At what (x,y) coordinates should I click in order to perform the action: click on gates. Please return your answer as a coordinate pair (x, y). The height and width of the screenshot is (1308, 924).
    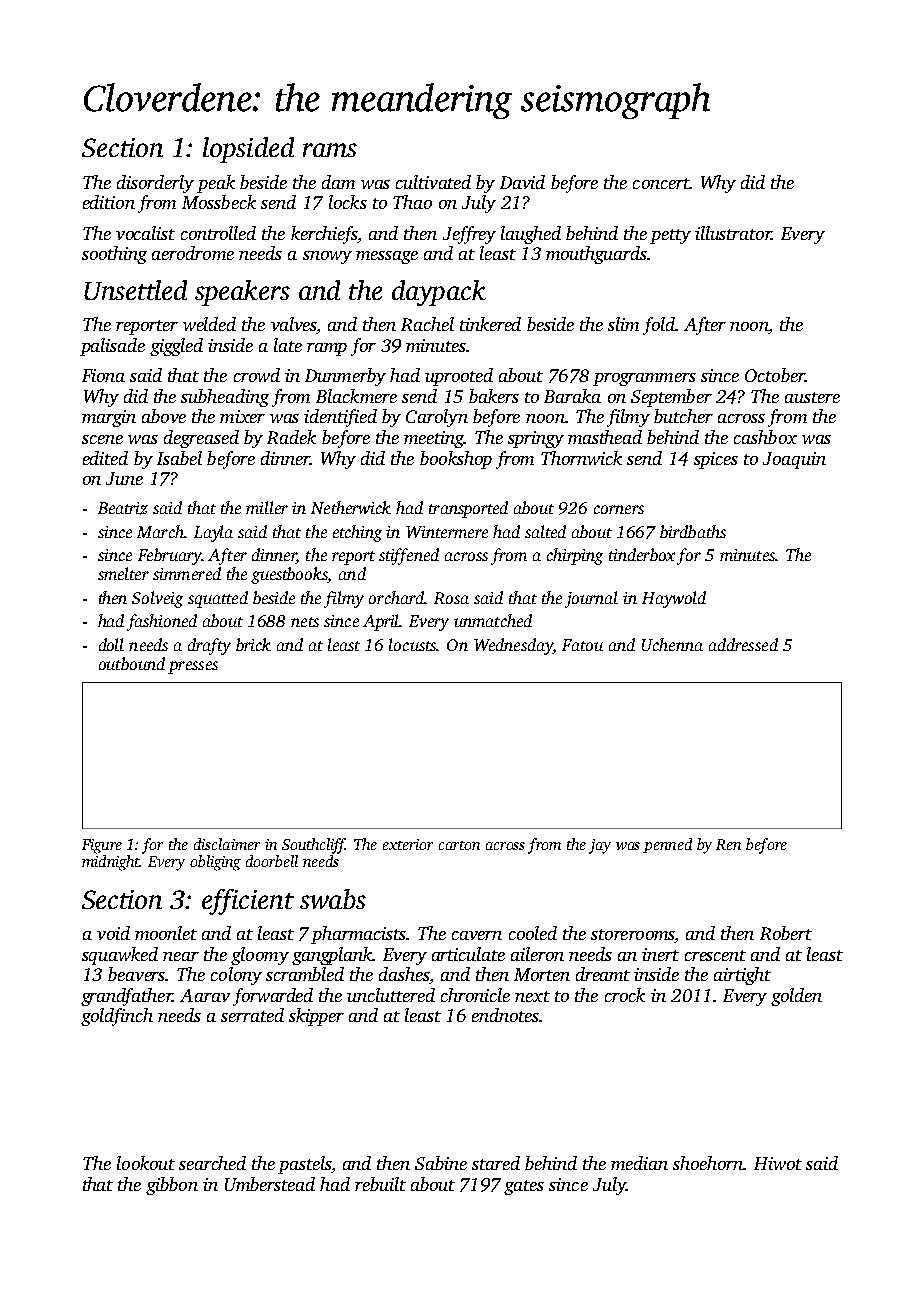
    Looking at the image, I should click on (524, 1187).
